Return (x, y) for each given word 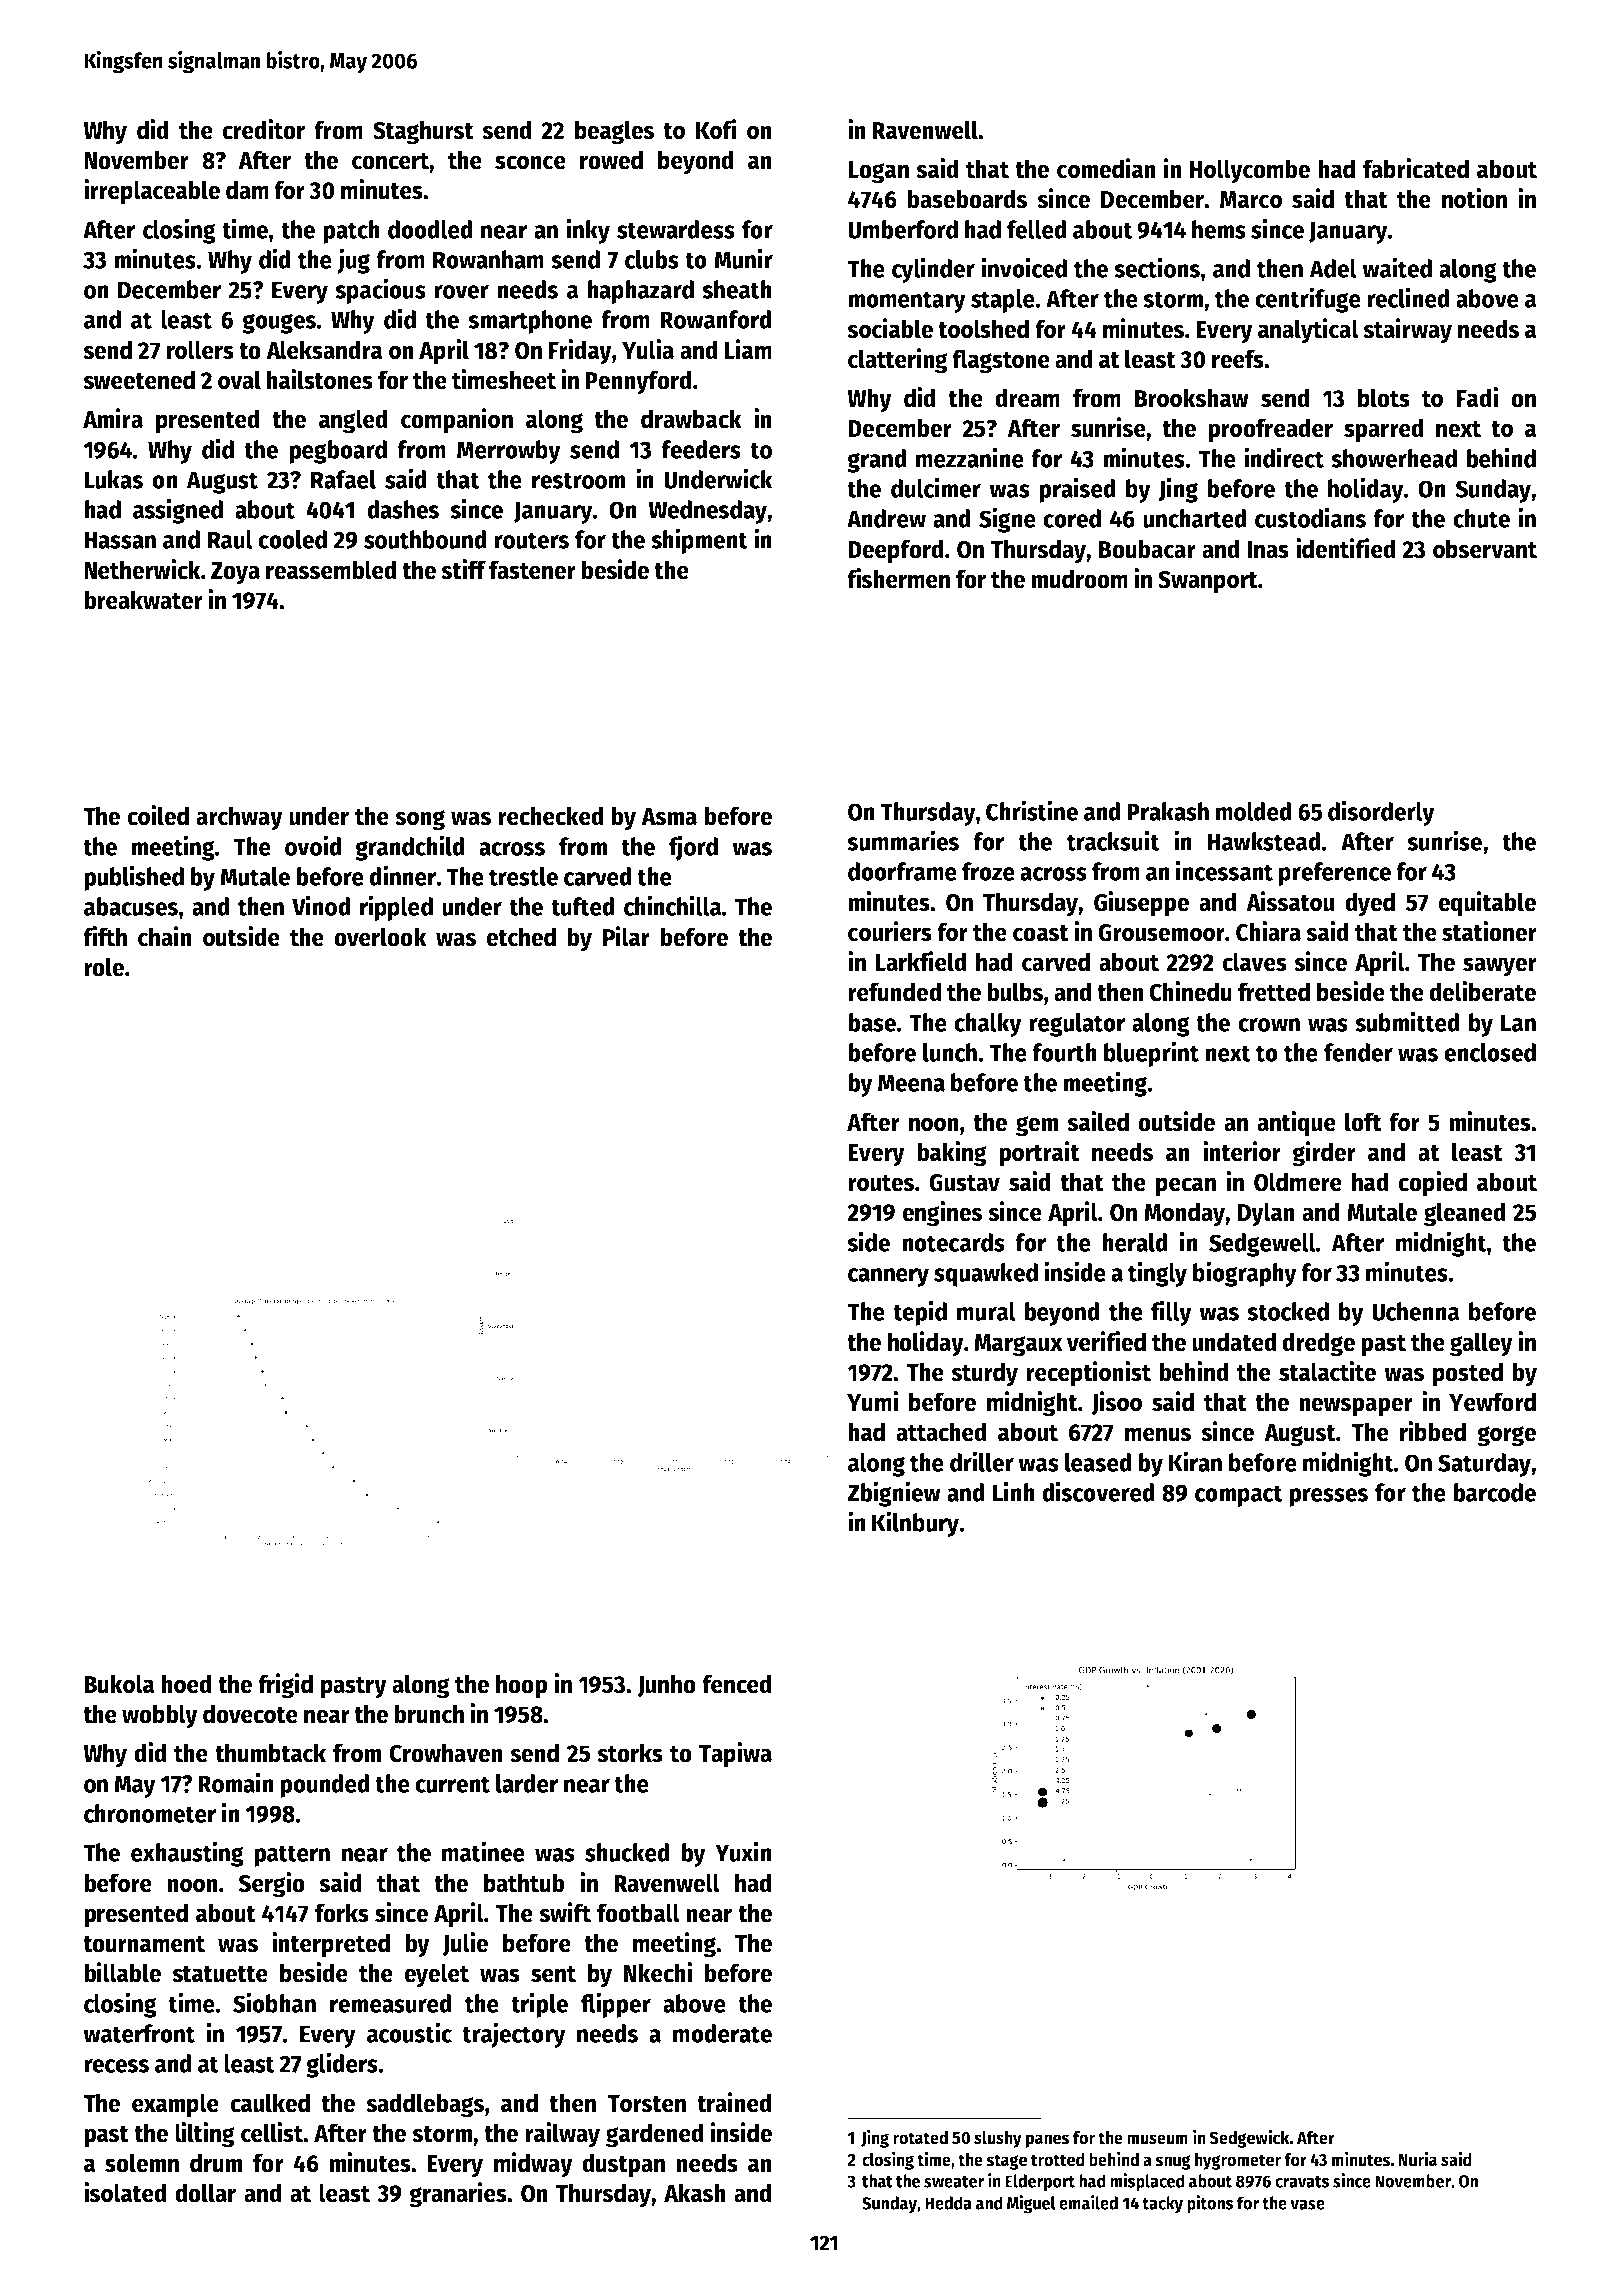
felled (1037, 229)
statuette (220, 1974)
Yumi (872, 1401)
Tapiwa (735, 1755)
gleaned (1465, 1214)
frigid (285, 1686)
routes (881, 1183)
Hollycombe (1250, 171)
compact (1239, 1496)
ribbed (1433, 1431)
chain (165, 936)
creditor (264, 129)
